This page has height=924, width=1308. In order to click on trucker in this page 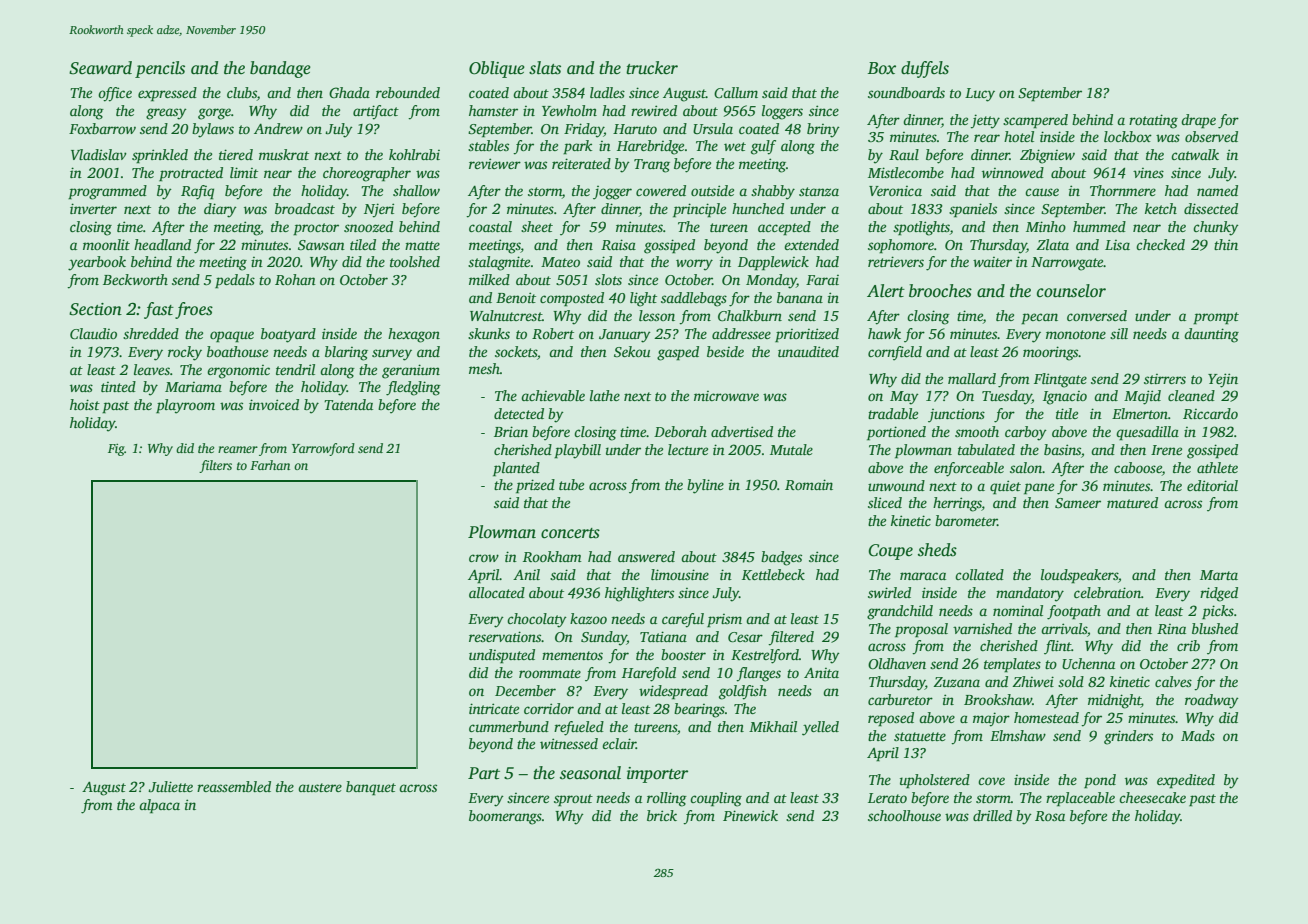, I will do `click(652, 68)`.
